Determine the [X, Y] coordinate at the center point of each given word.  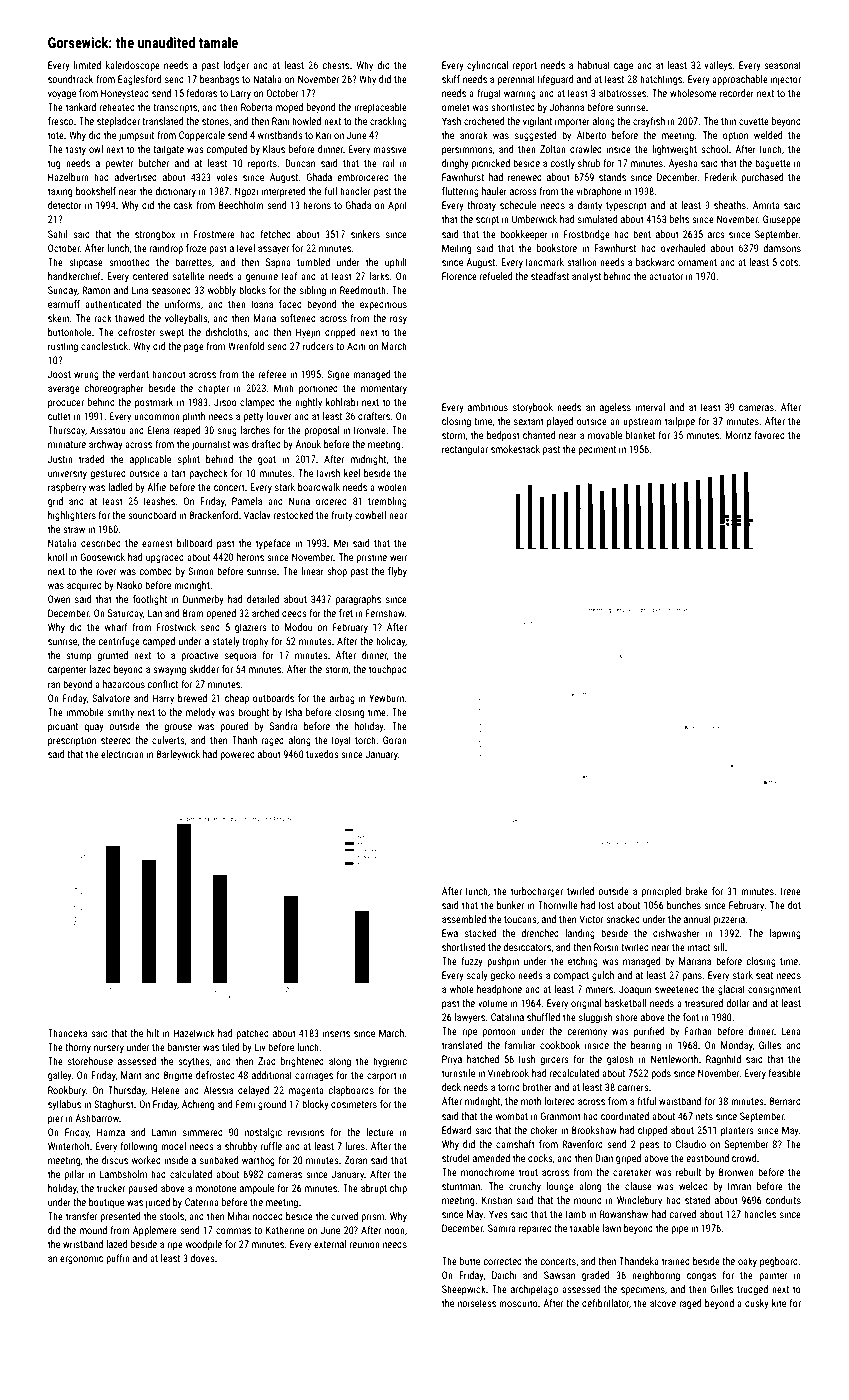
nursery [109, 1049]
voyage [62, 95]
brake [697, 891]
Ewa [450, 933]
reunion [365, 1244]
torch [365, 740]
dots [789, 262]
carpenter [67, 670]
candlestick [104, 346]
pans [692, 977]
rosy [398, 320]
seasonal [782, 65]
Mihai [239, 1216]
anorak [474, 135]
